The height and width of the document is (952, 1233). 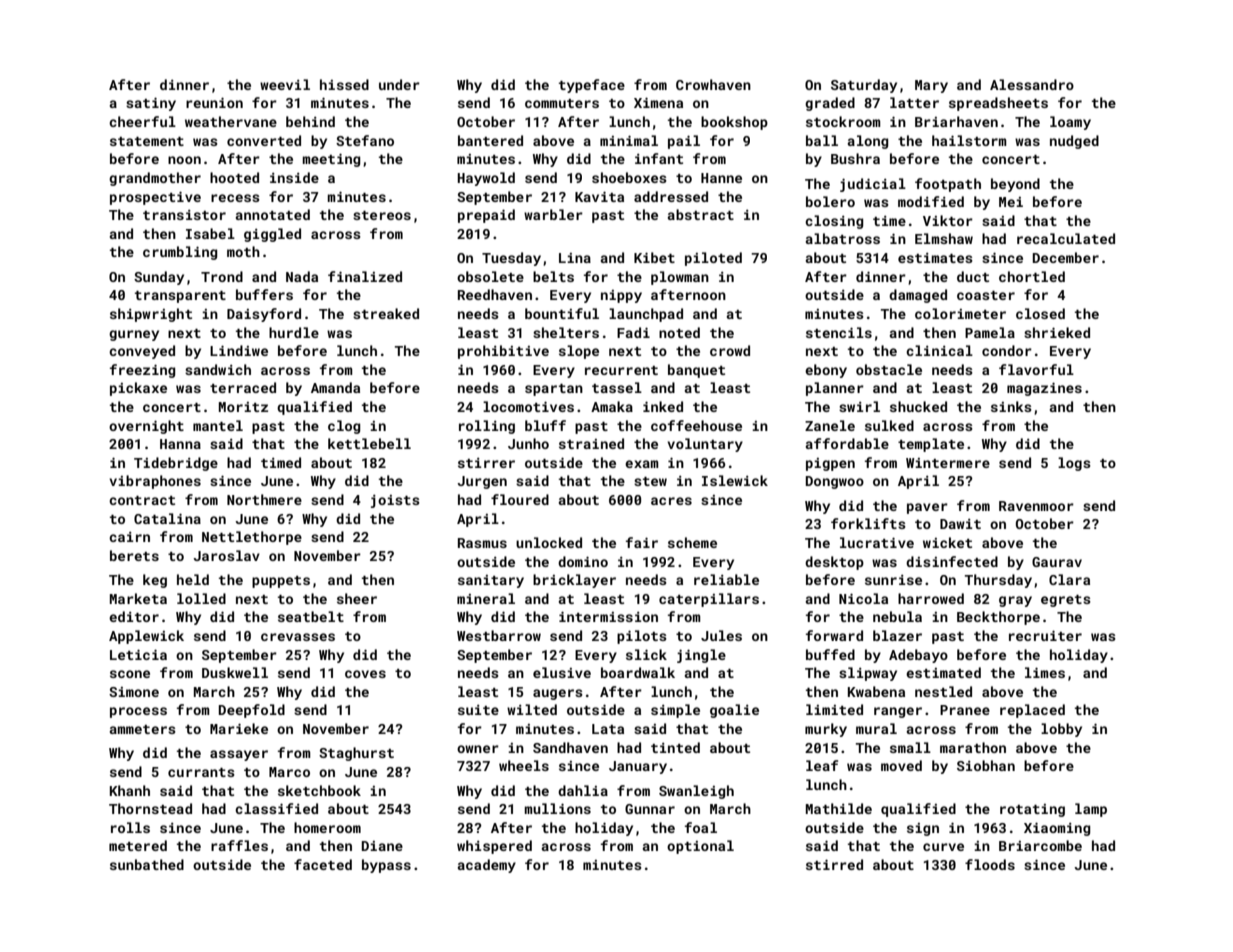 I want to click on moved, so click(x=901, y=765).
